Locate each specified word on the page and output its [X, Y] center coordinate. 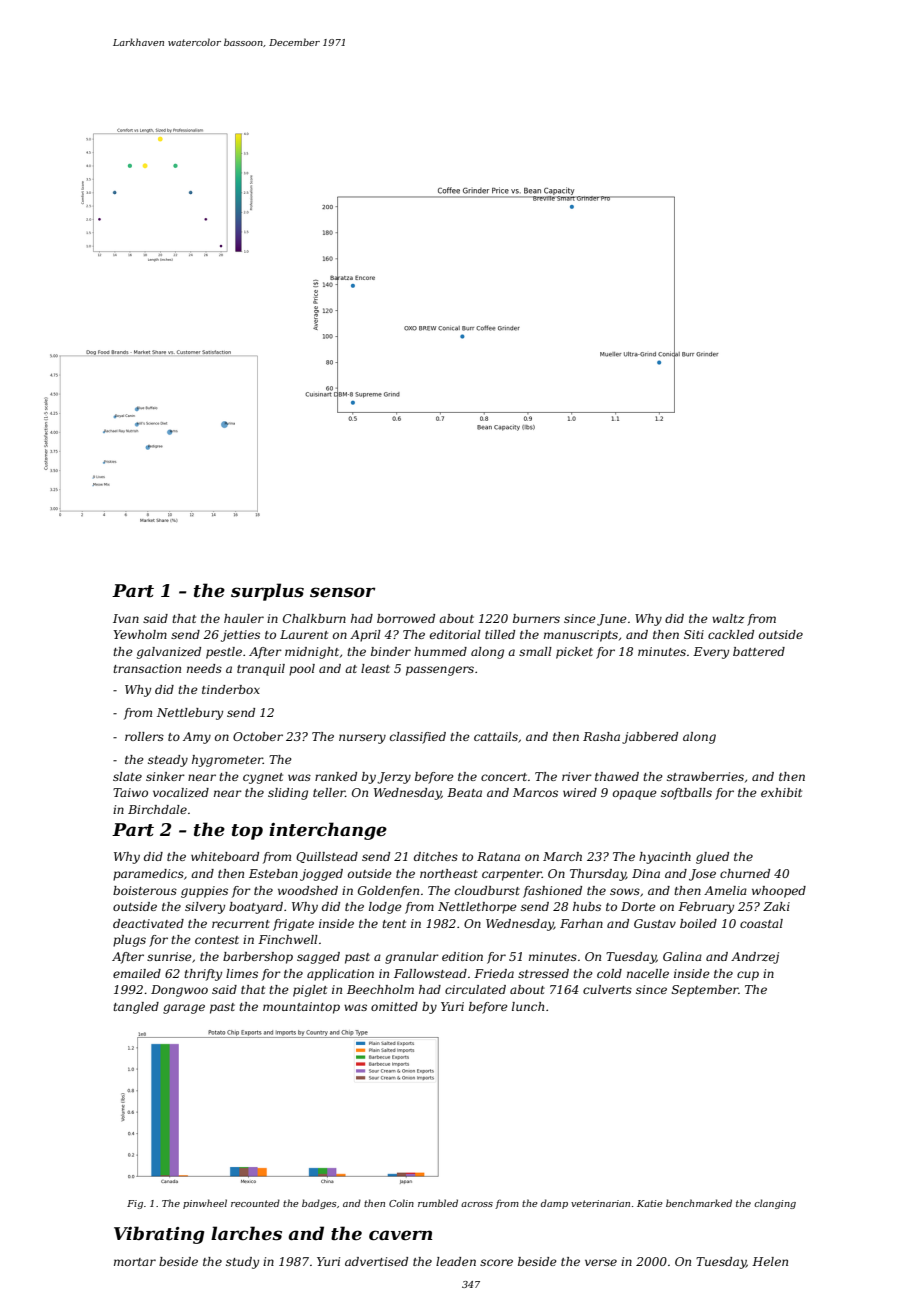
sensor [342, 592]
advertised [376, 1261]
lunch [528, 1006]
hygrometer [227, 761]
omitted [394, 1006]
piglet [310, 991]
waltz [728, 618]
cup [748, 976]
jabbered [650, 738]
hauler [244, 618]
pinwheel [205, 1204]
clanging [775, 1204]
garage [184, 1009]
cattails [496, 736]
